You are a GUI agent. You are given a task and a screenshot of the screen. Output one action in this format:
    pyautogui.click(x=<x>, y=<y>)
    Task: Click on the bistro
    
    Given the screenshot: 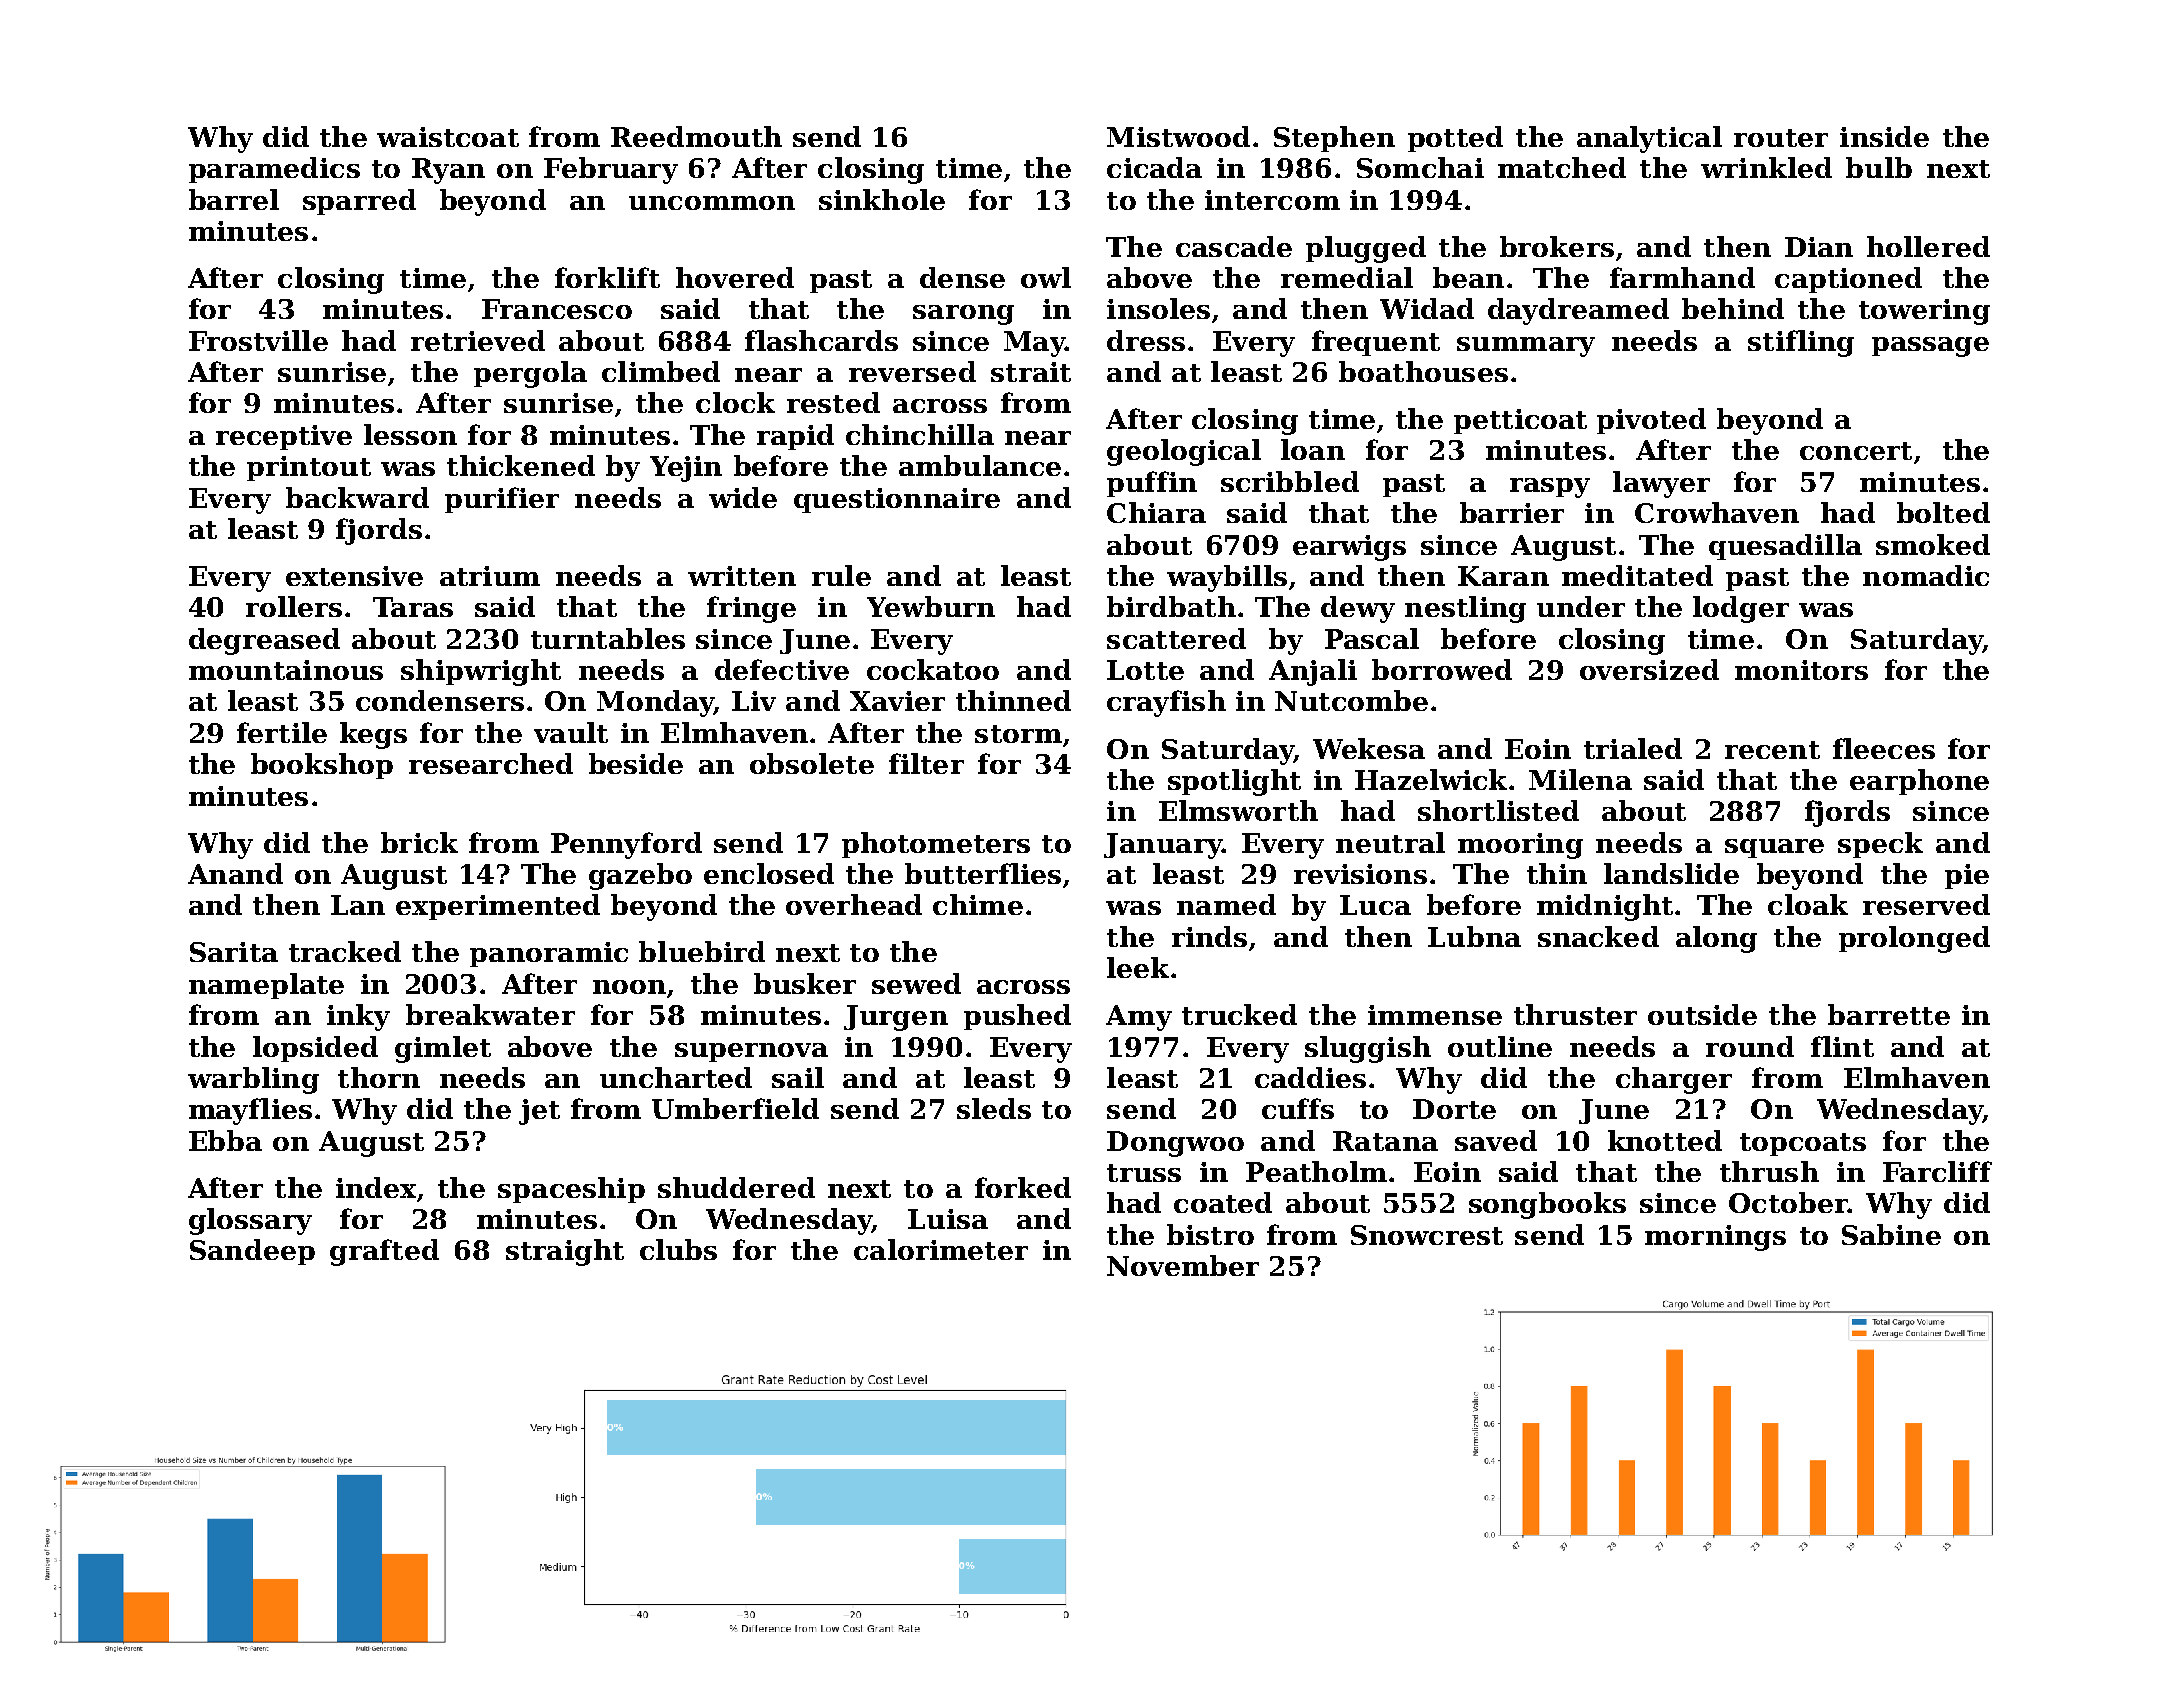 What is the action you would take?
    pyautogui.click(x=1210, y=1234)
